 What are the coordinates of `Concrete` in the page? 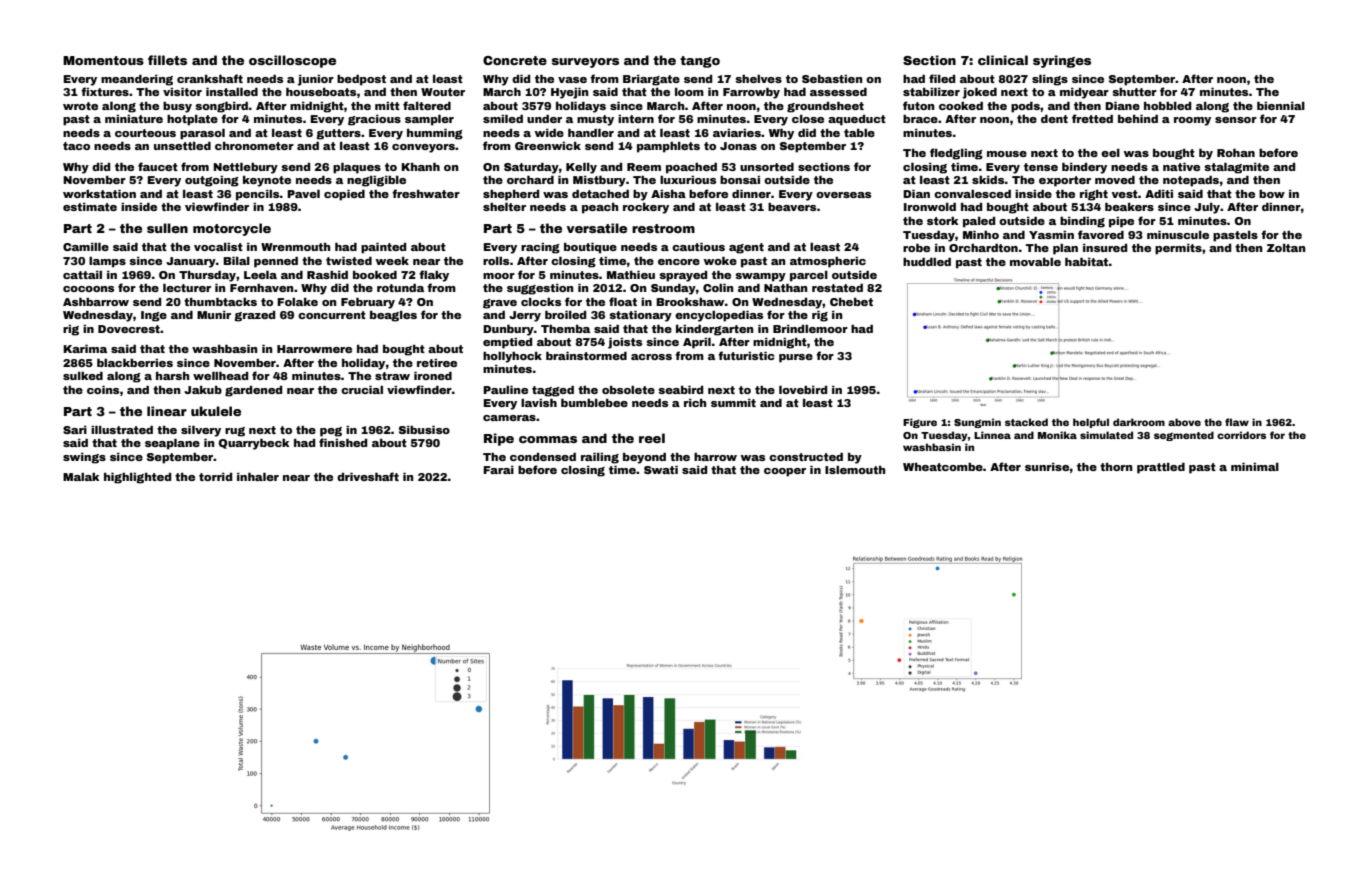 It's located at (515, 60).
